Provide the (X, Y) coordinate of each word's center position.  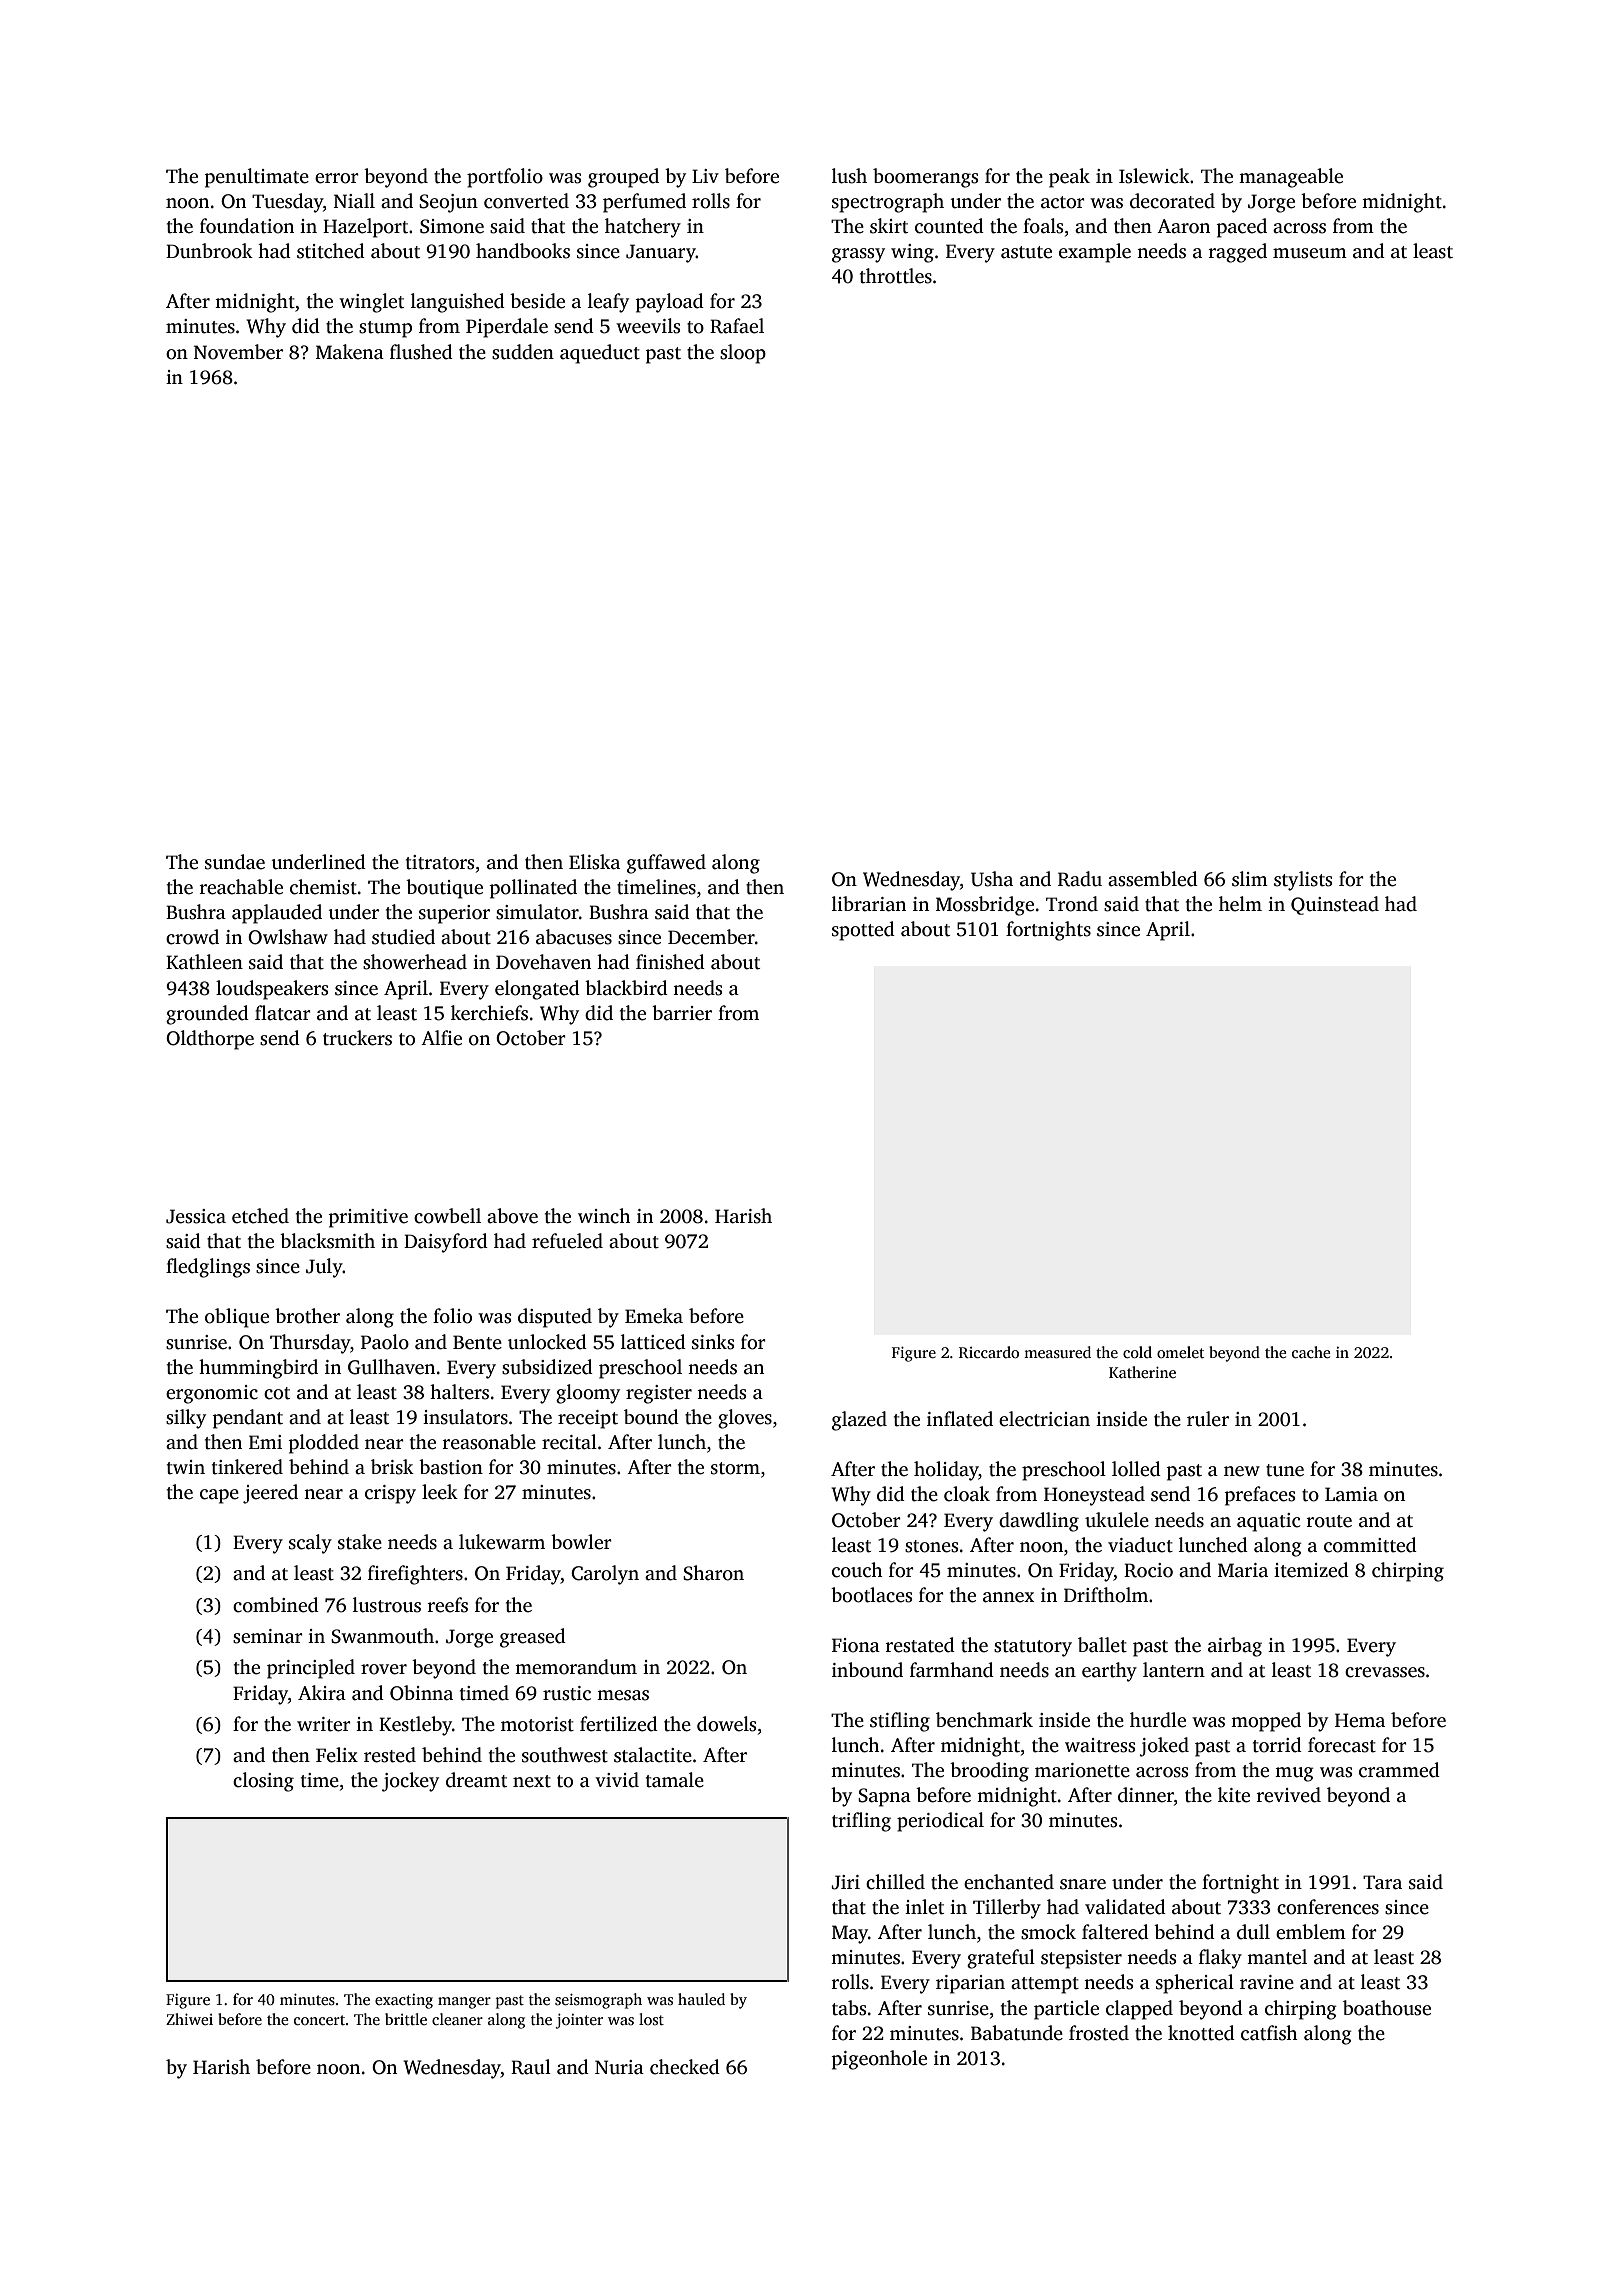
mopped (1266, 1722)
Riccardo (989, 1352)
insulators (465, 1417)
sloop (743, 354)
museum (1310, 253)
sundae (235, 862)
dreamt (476, 1780)
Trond (1072, 904)
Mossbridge (985, 906)
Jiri (845, 1882)
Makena (350, 352)
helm (1240, 904)
